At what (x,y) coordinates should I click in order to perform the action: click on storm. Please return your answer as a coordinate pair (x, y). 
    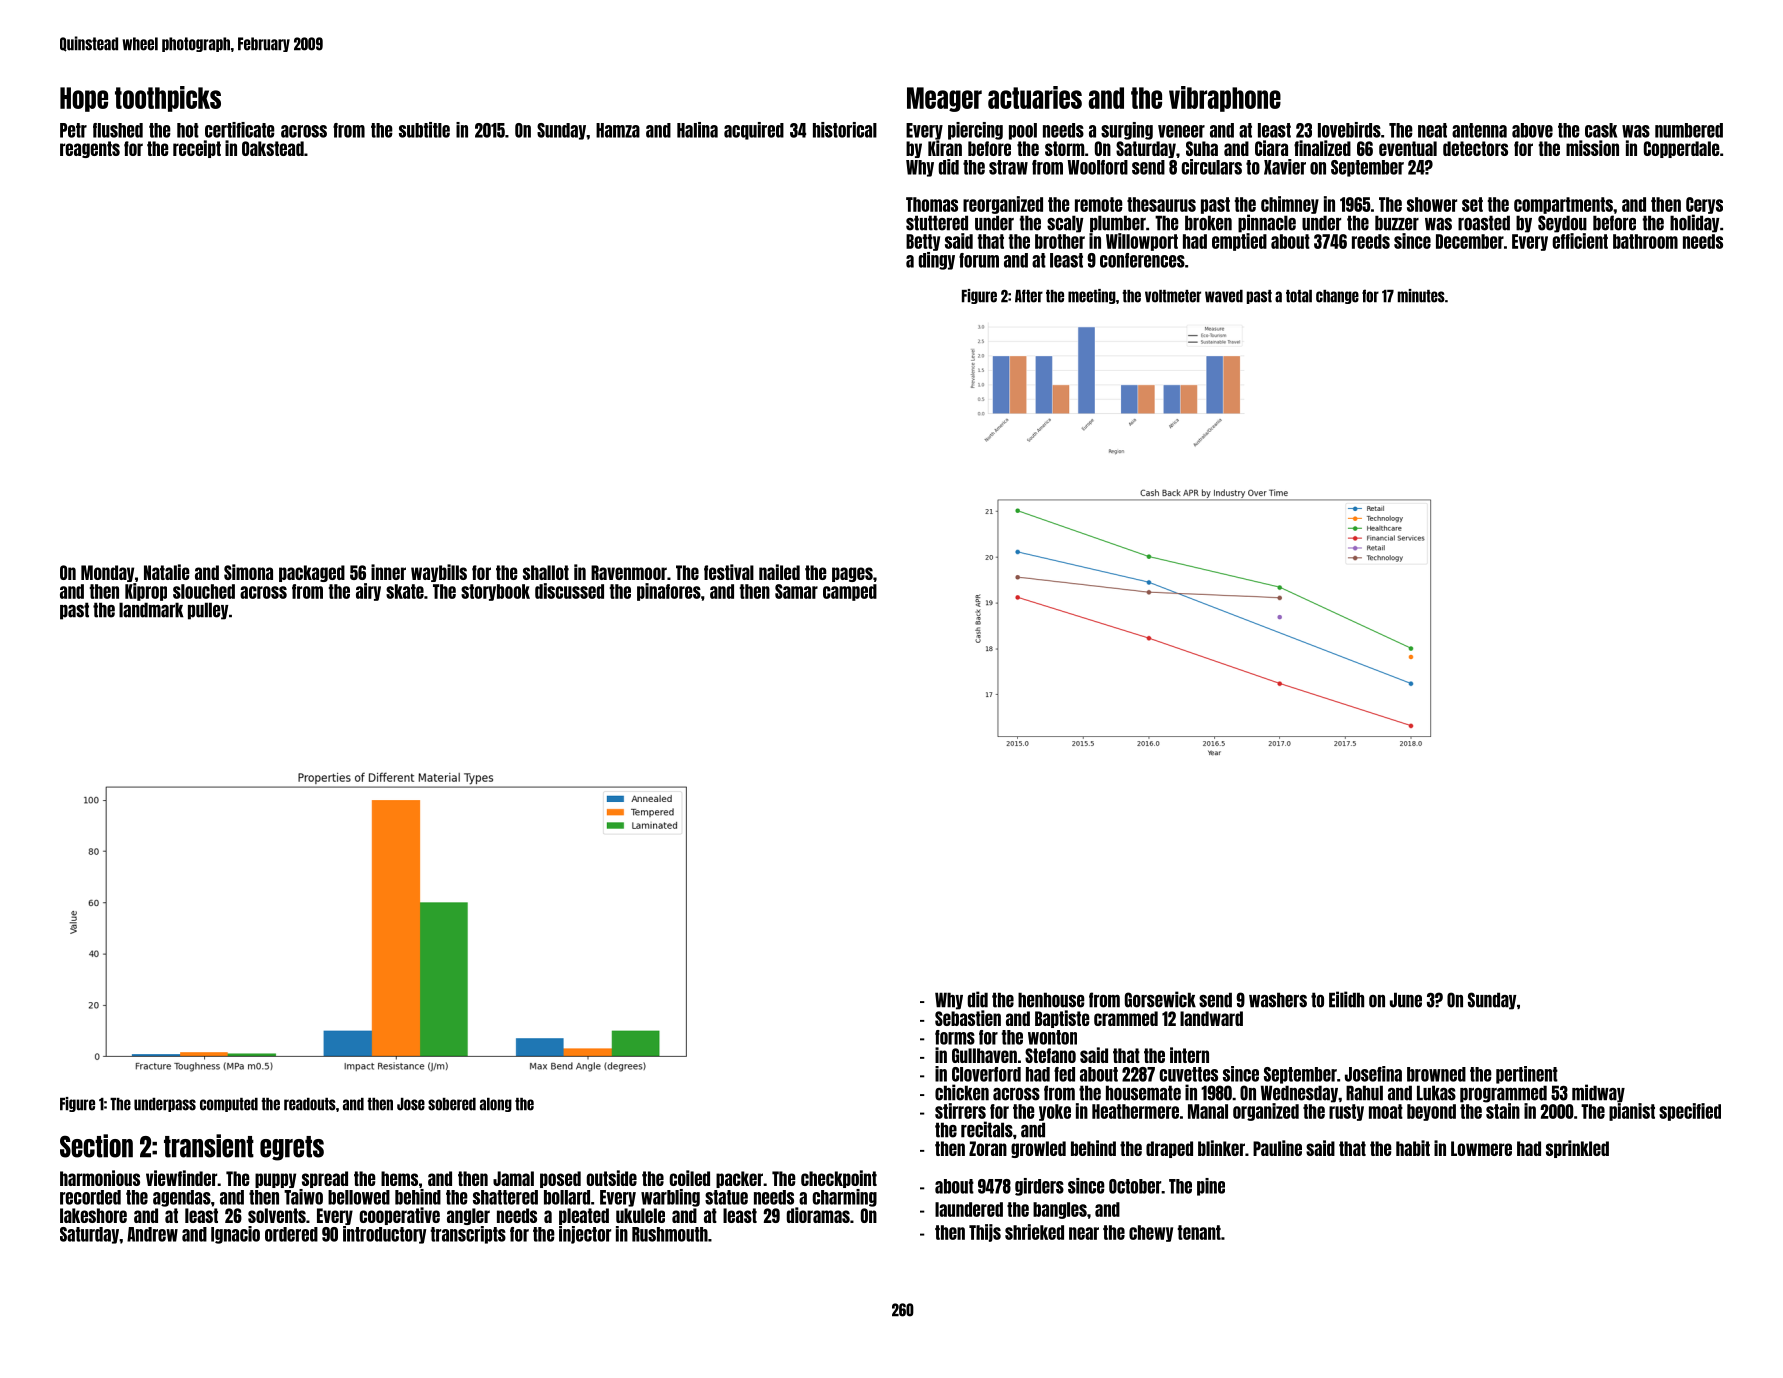
    Looking at the image, I should click on (1065, 148).
